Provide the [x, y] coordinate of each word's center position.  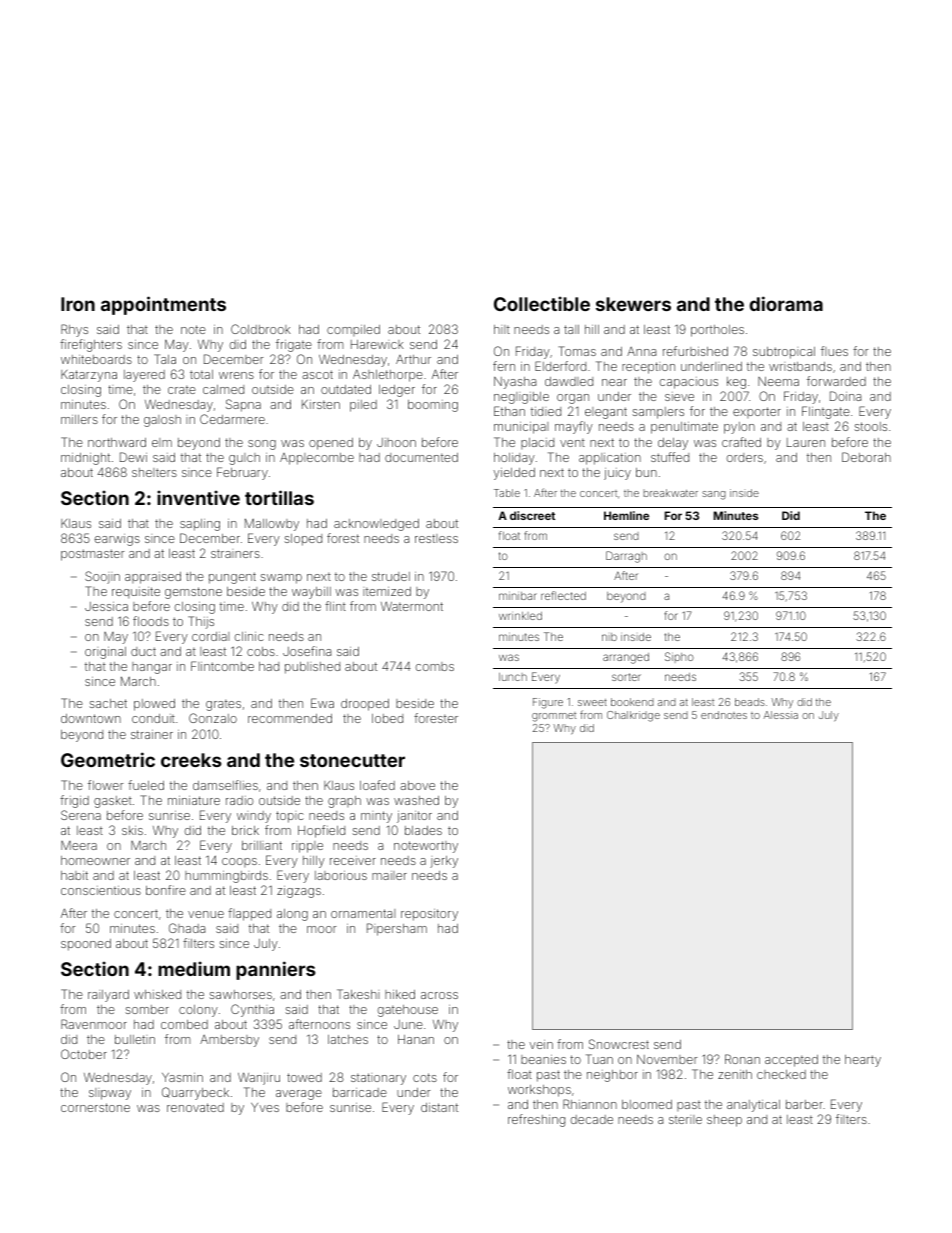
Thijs [201, 622]
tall [571, 329]
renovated [195, 1107]
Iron [78, 304]
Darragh [626, 557]
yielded [514, 474]
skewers [633, 304]
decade [592, 1119]
